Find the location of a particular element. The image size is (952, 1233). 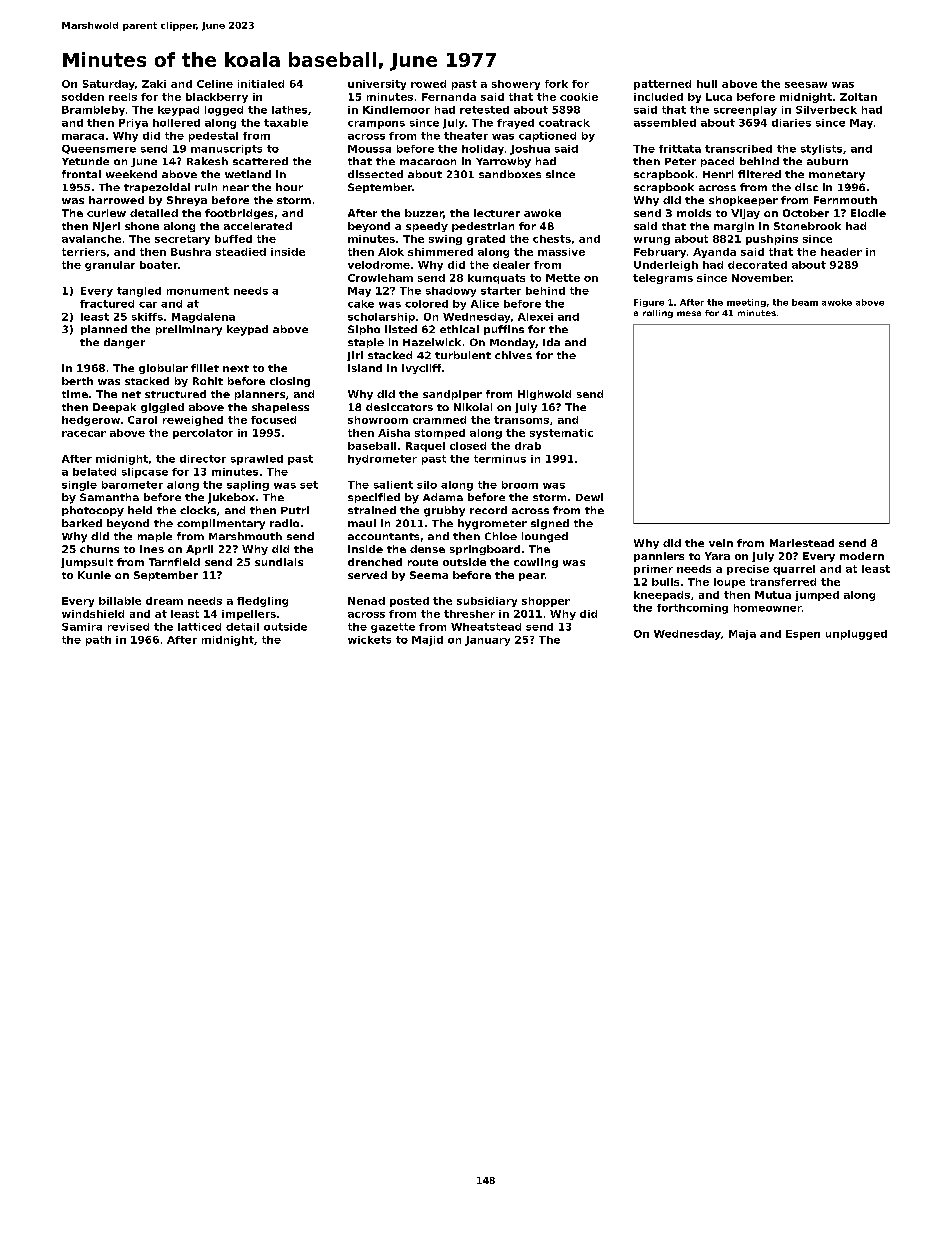

systematic is located at coordinates (561, 434).
